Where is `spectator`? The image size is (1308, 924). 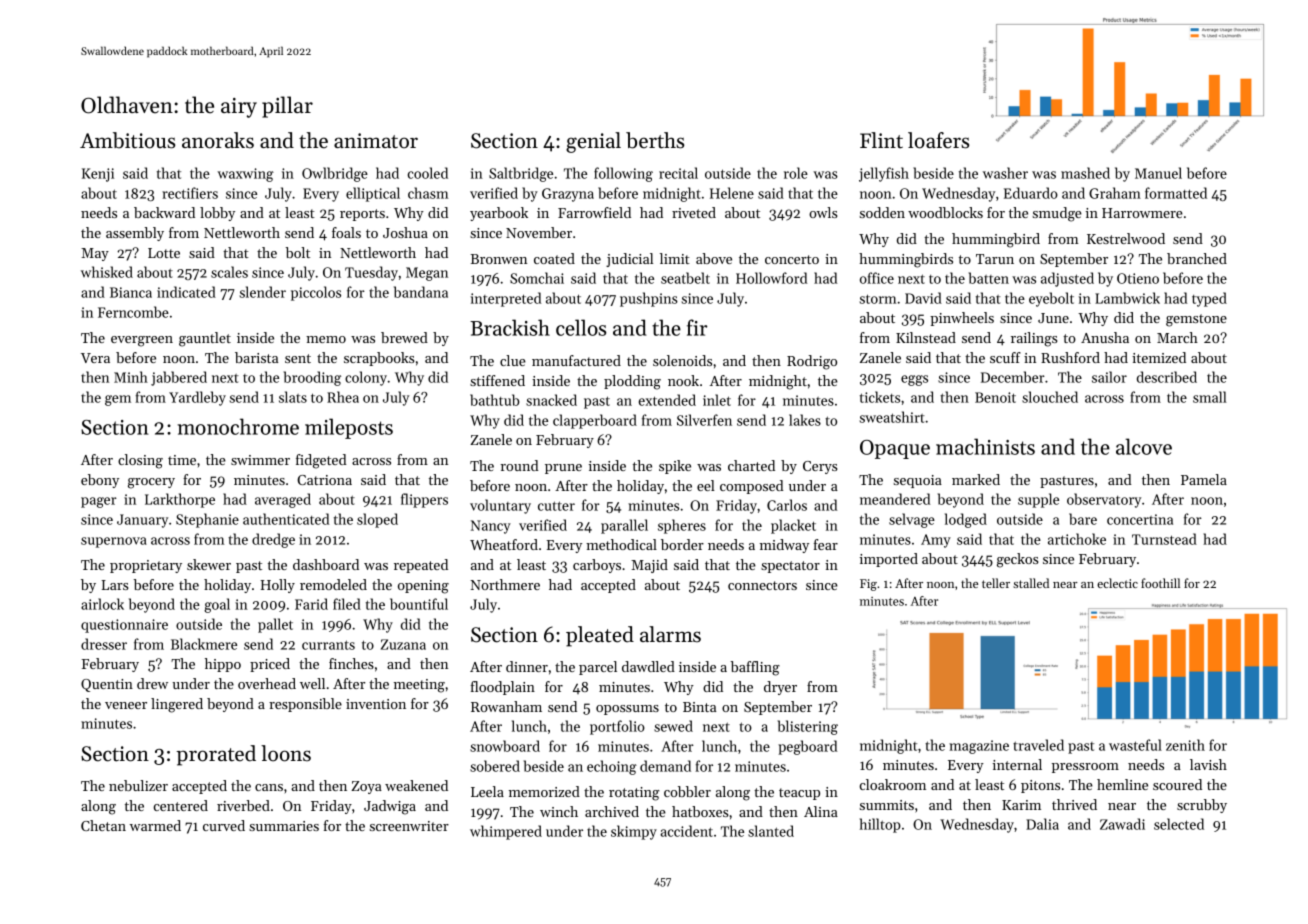 spectator is located at coordinates (790, 567).
